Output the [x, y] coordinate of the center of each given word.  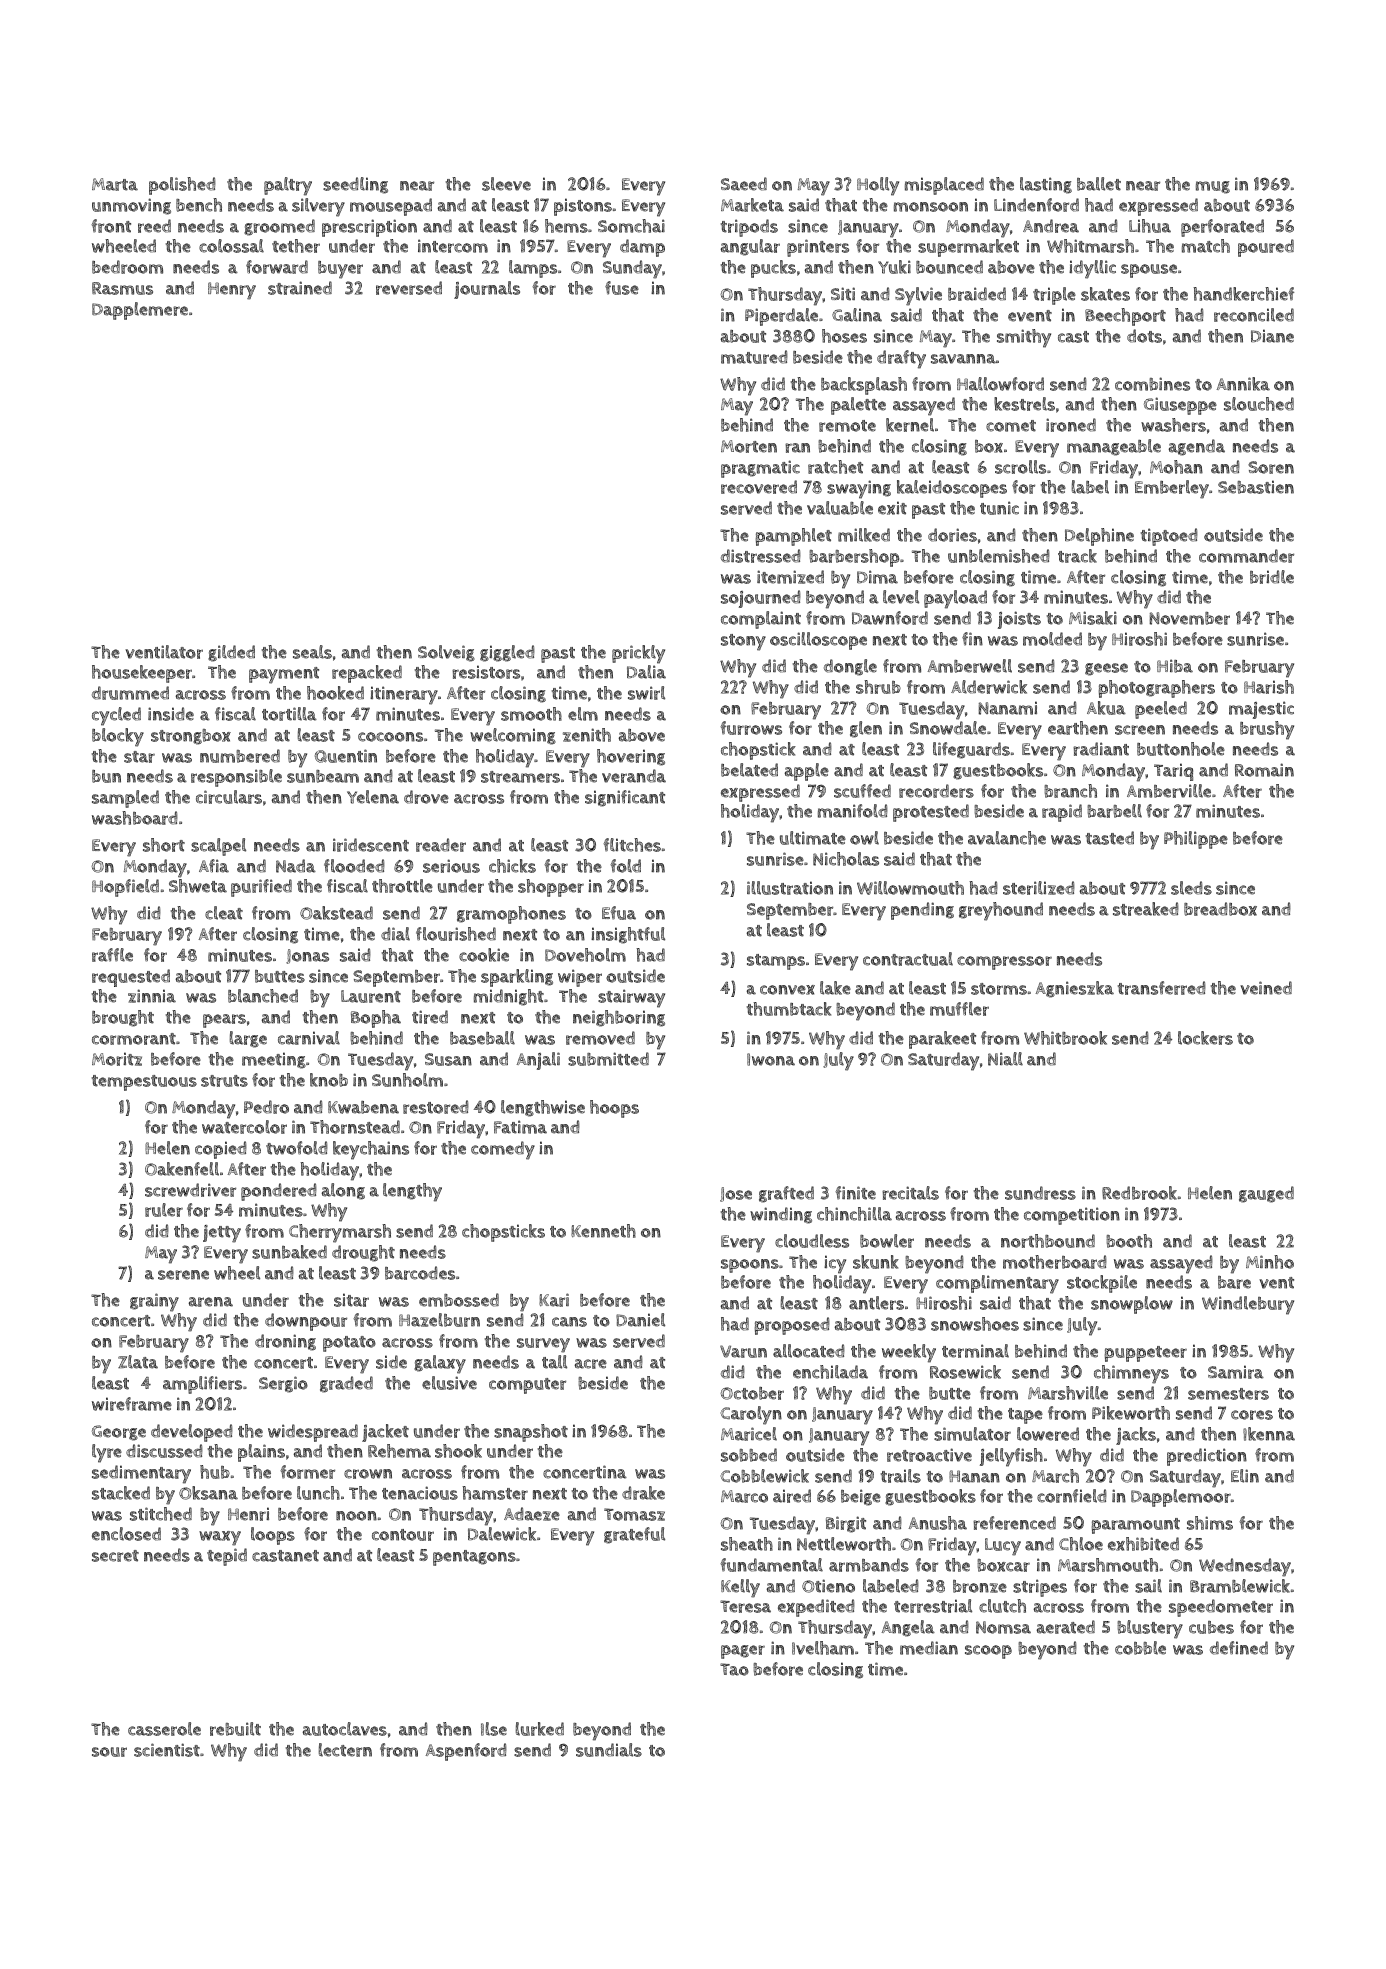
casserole [164, 1729]
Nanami [1007, 708]
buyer [340, 270]
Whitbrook [1065, 1038]
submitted [608, 1059]
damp [642, 248]
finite [855, 1193]
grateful [634, 1535]
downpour [306, 1322]
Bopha [376, 1019]
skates [1105, 294]
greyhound [1001, 911]
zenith [587, 735]
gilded [231, 653]
